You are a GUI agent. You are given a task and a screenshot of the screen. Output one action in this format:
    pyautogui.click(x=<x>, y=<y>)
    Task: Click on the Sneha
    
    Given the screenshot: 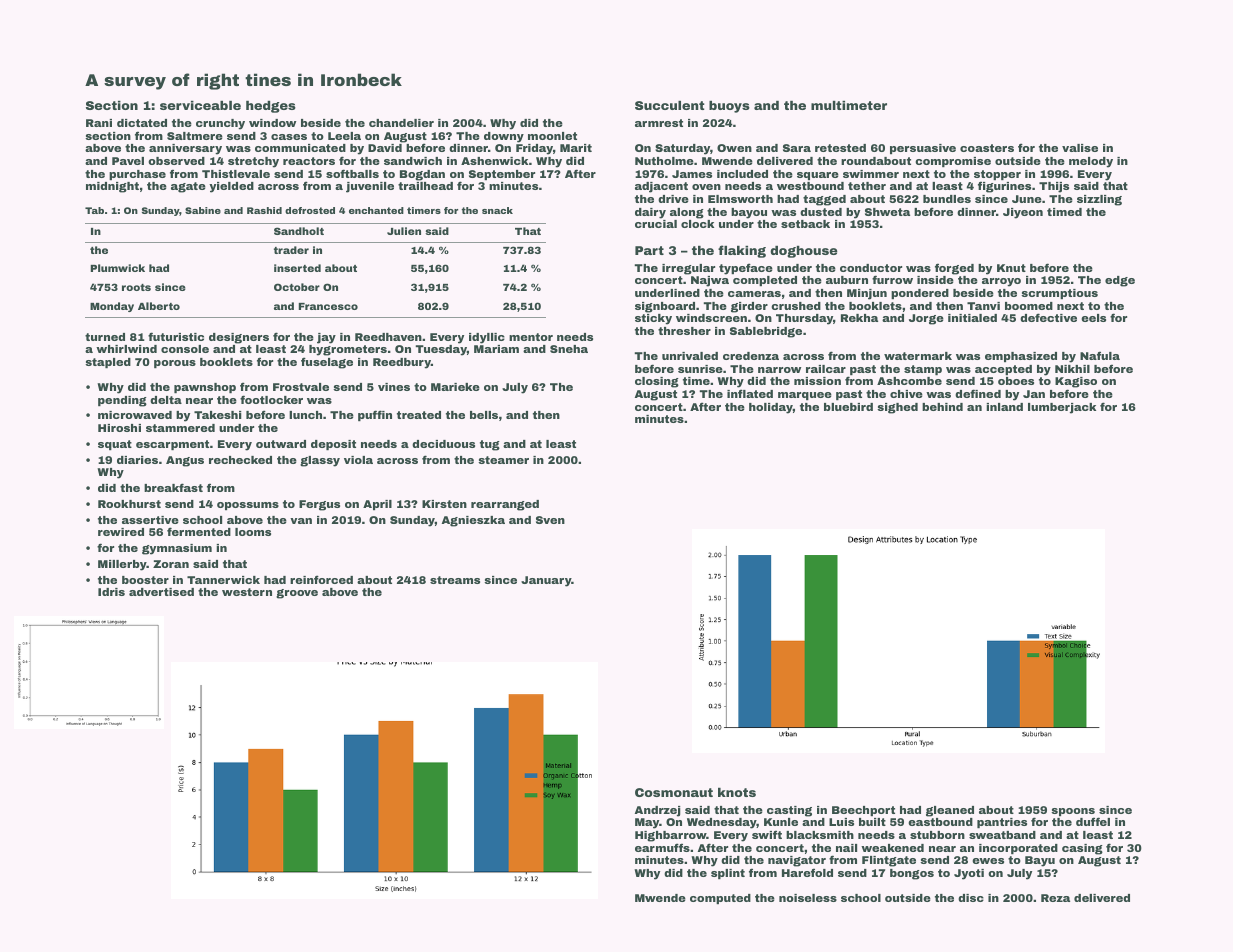 What is the action you would take?
    pyautogui.click(x=569, y=349)
